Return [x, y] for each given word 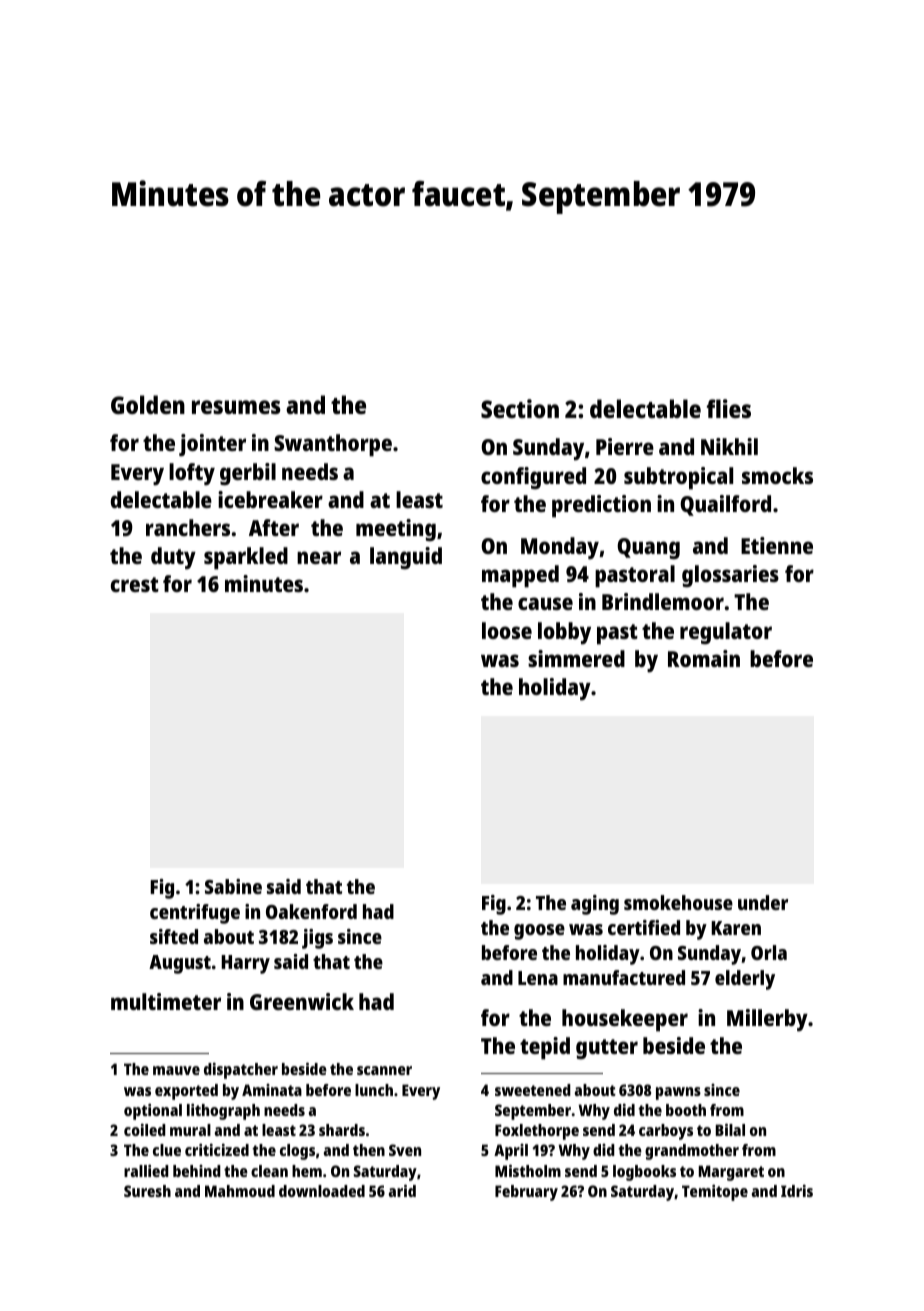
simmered [576, 658]
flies [729, 408]
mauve [176, 1070]
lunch [374, 1090]
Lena [538, 978]
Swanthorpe [333, 445]
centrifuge [195, 914]
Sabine [233, 886]
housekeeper [625, 1020]
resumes [236, 407]
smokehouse [678, 902]
